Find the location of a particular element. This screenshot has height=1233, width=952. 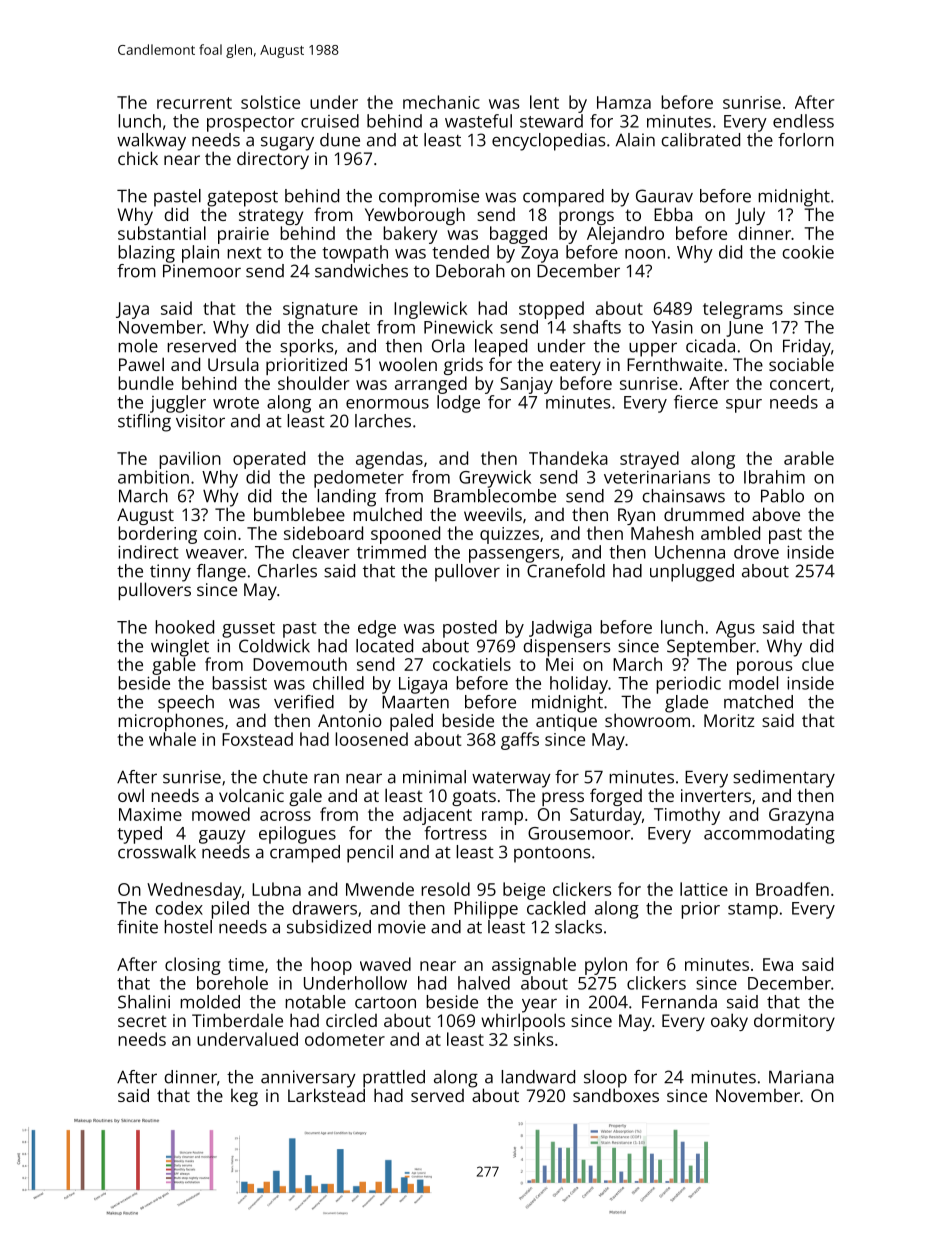

agendas is located at coordinates (389, 460).
